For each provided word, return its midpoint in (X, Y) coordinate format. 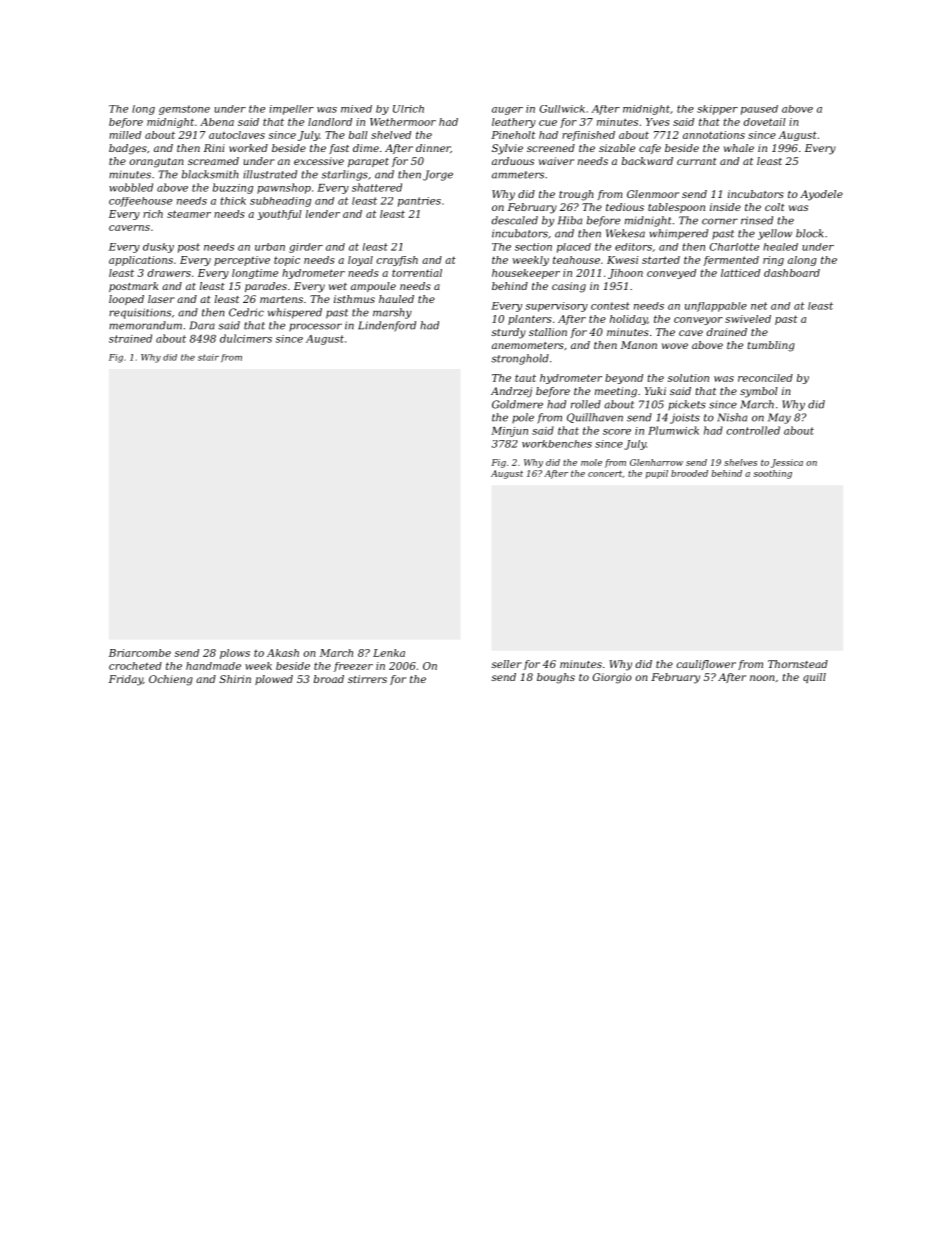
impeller (291, 110)
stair (208, 357)
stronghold (520, 359)
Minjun (509, 432)
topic (287, 261)
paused (759, 110)
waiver (556, 161)
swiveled (748, 319)
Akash (283, 653)
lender (323, 214)
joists (685, 418)
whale (739, 148)
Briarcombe (140, 653)
